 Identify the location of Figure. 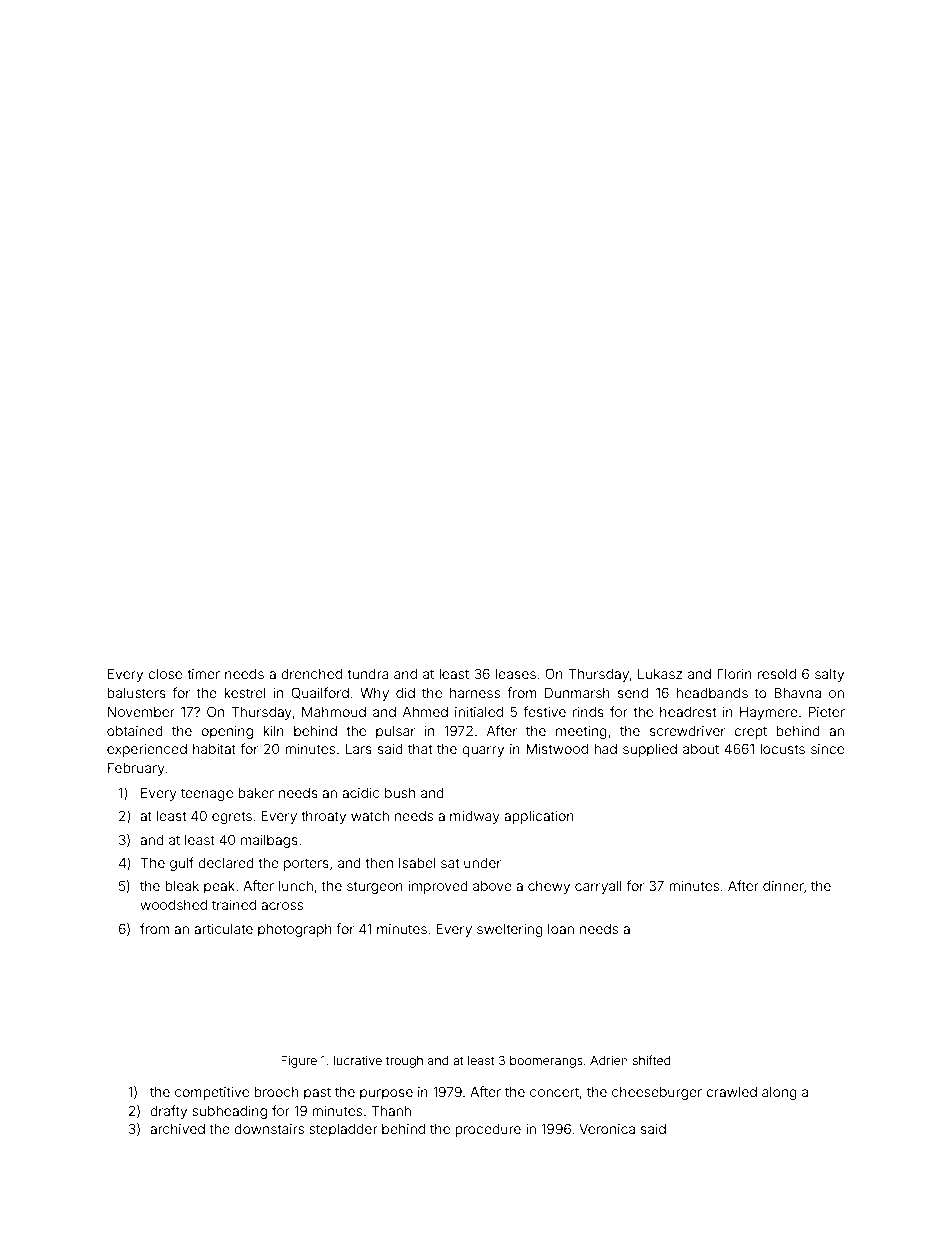
(299, 1062).
